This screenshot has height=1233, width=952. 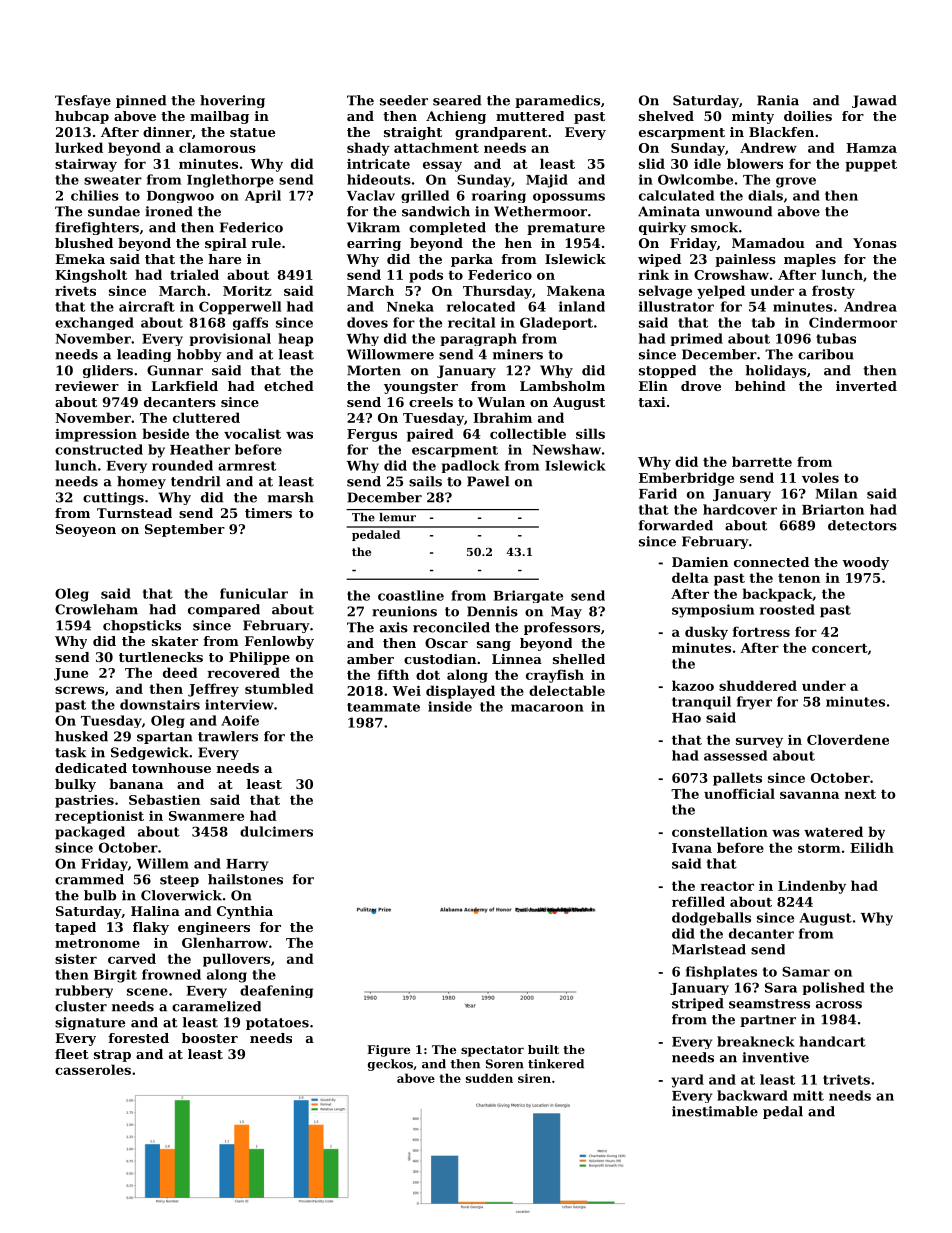 I want to click on Yonas, so click(x=875, y=243).
